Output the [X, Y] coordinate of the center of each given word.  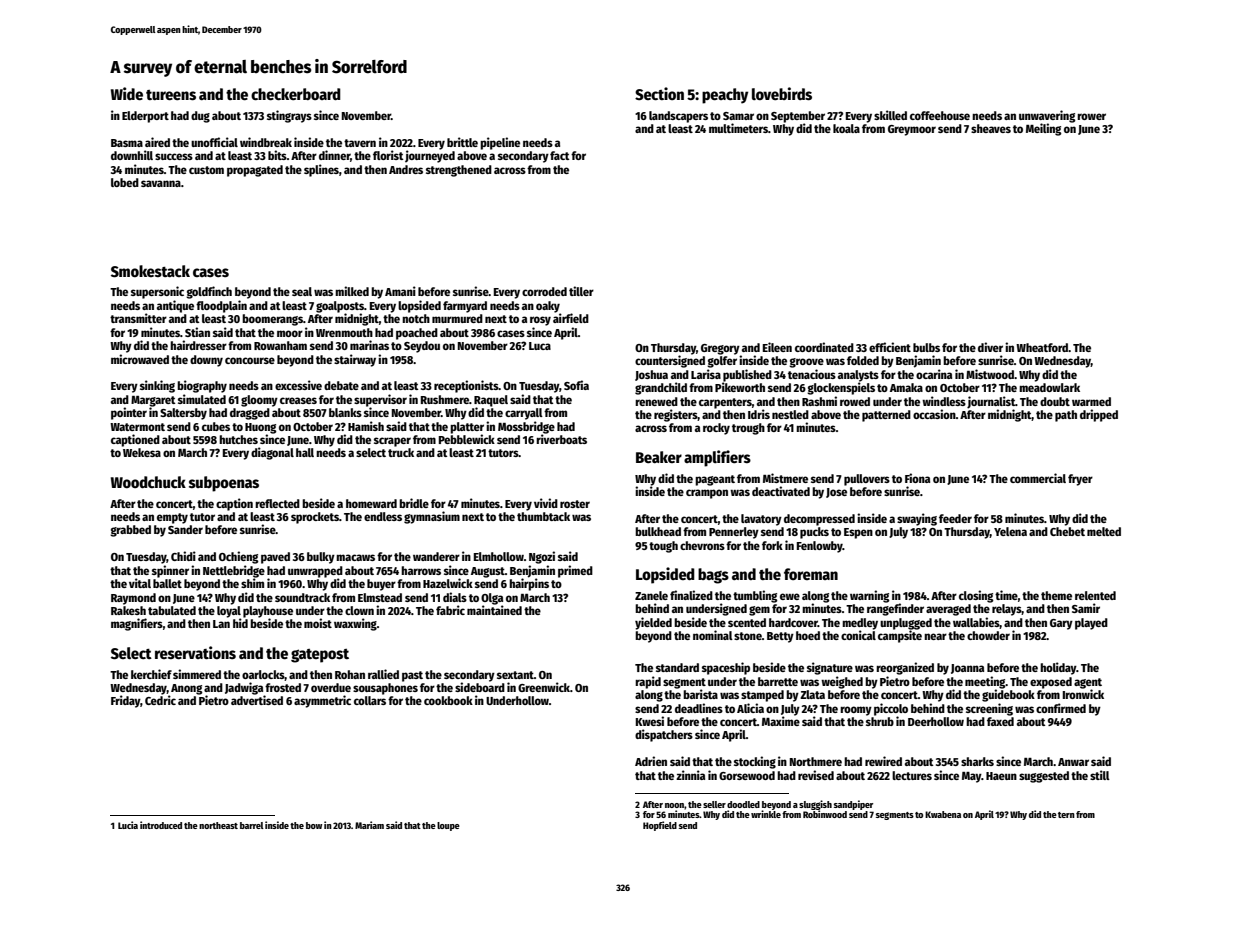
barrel [252, 825]
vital [140, 583]
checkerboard [296, 94]
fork [772, 545]
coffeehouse [940, 115]
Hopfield [660, 826]
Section [659, 94]
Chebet [1067, 531]
